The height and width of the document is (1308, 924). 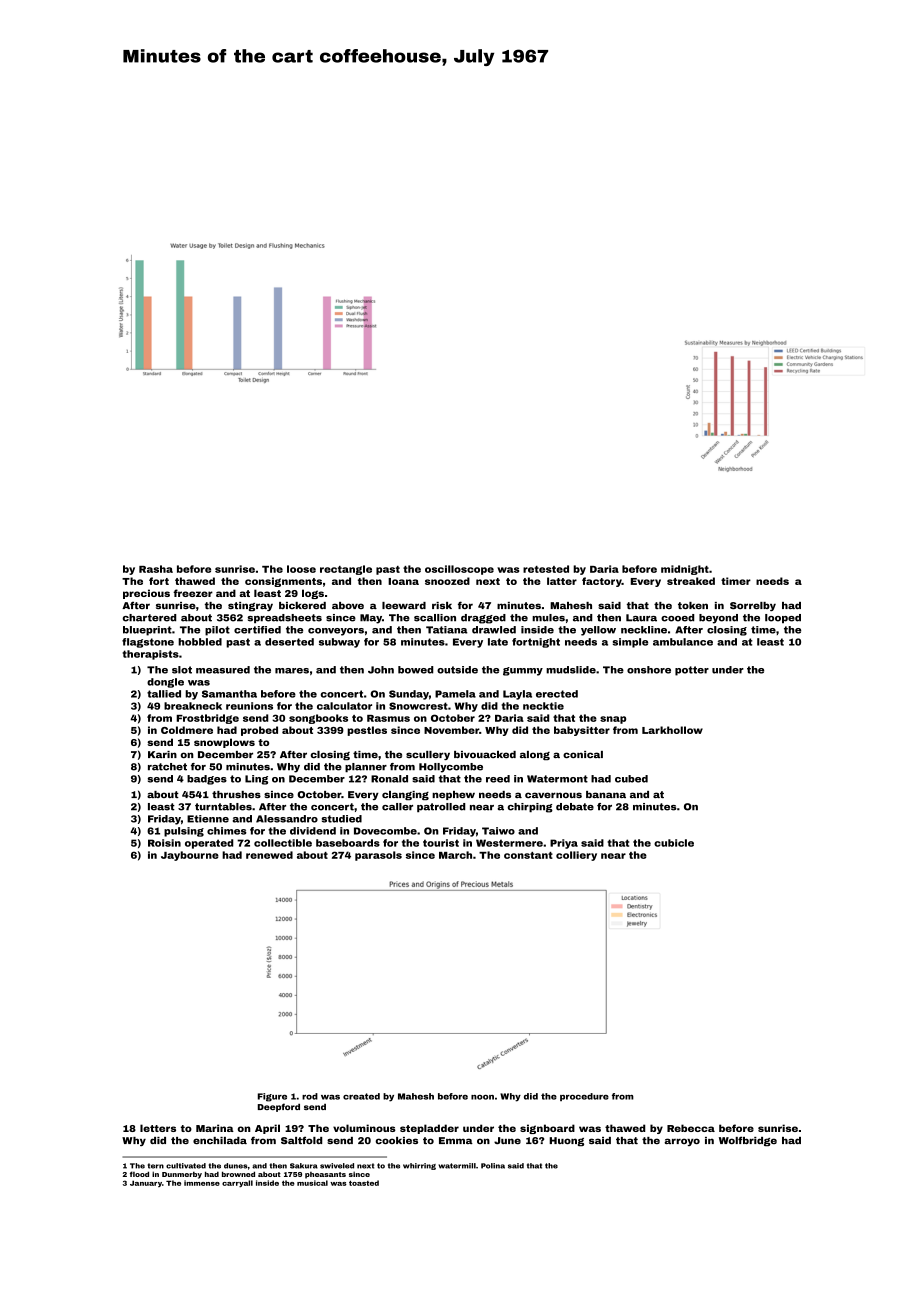 What do you see at coordinates (631, 779) in the document?
I see `cubed` at bounding box center [631, 779].
